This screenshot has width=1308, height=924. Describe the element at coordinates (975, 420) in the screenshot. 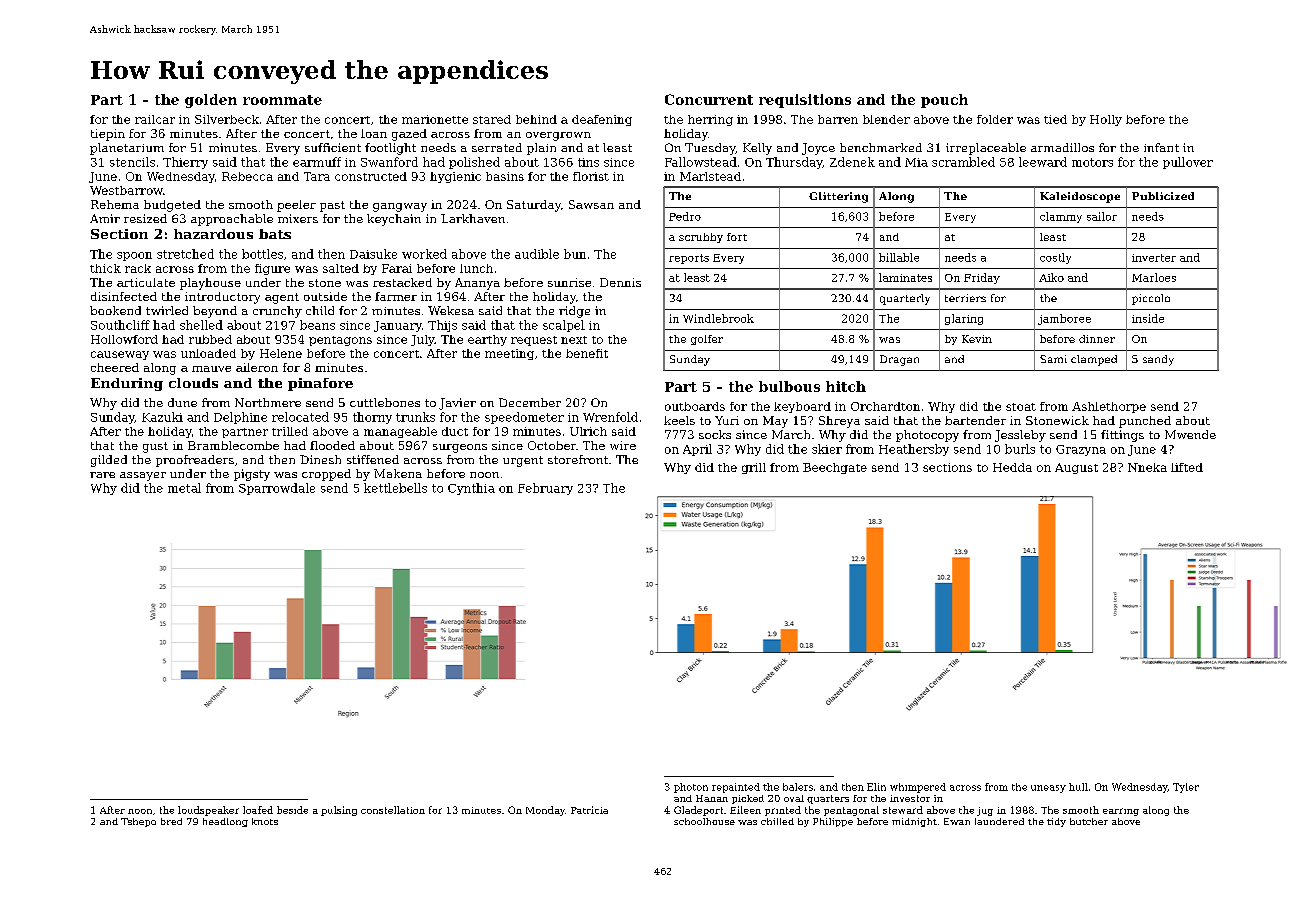

I see `bartender` at that location.
